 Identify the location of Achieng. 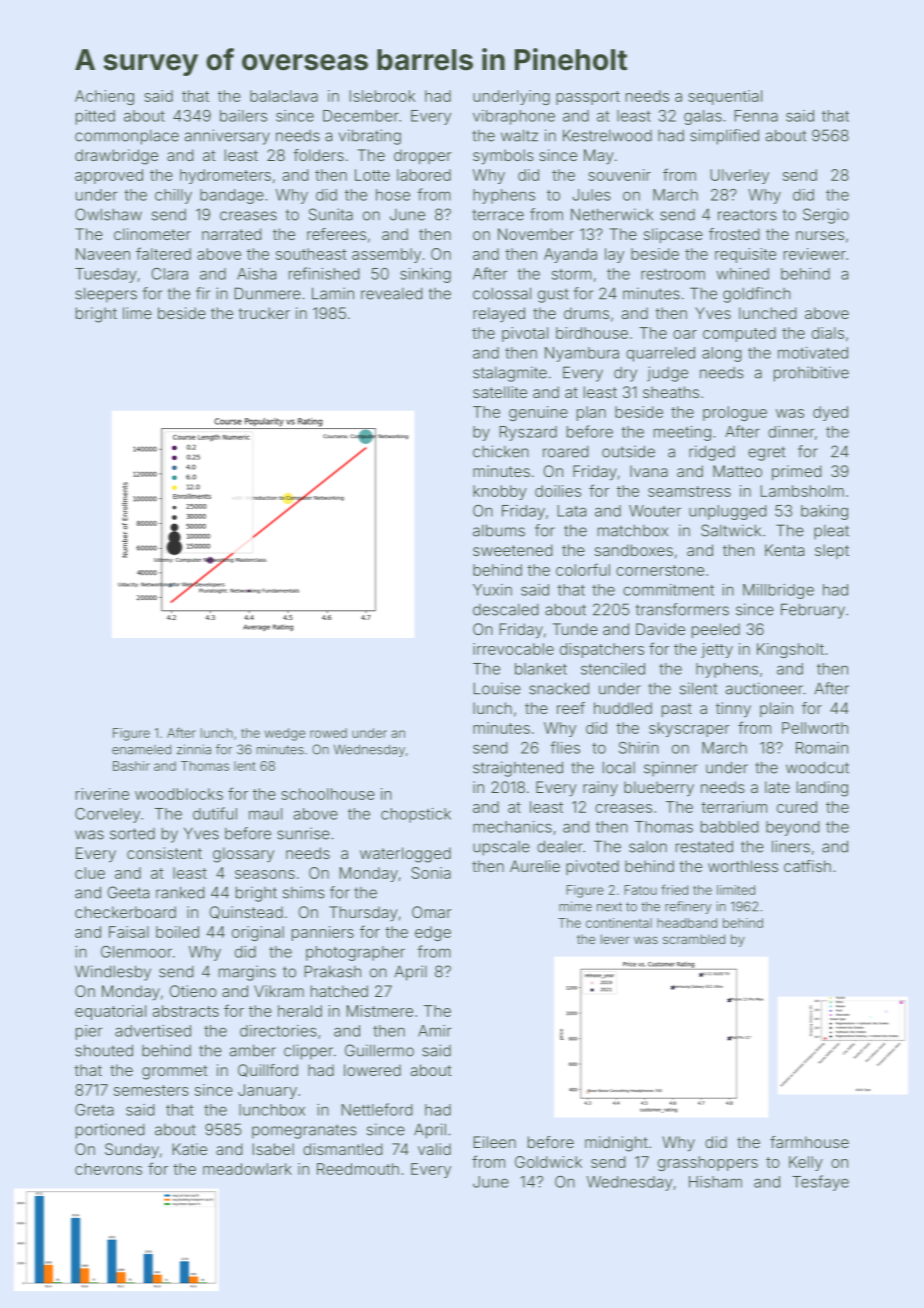
(104, 97).
